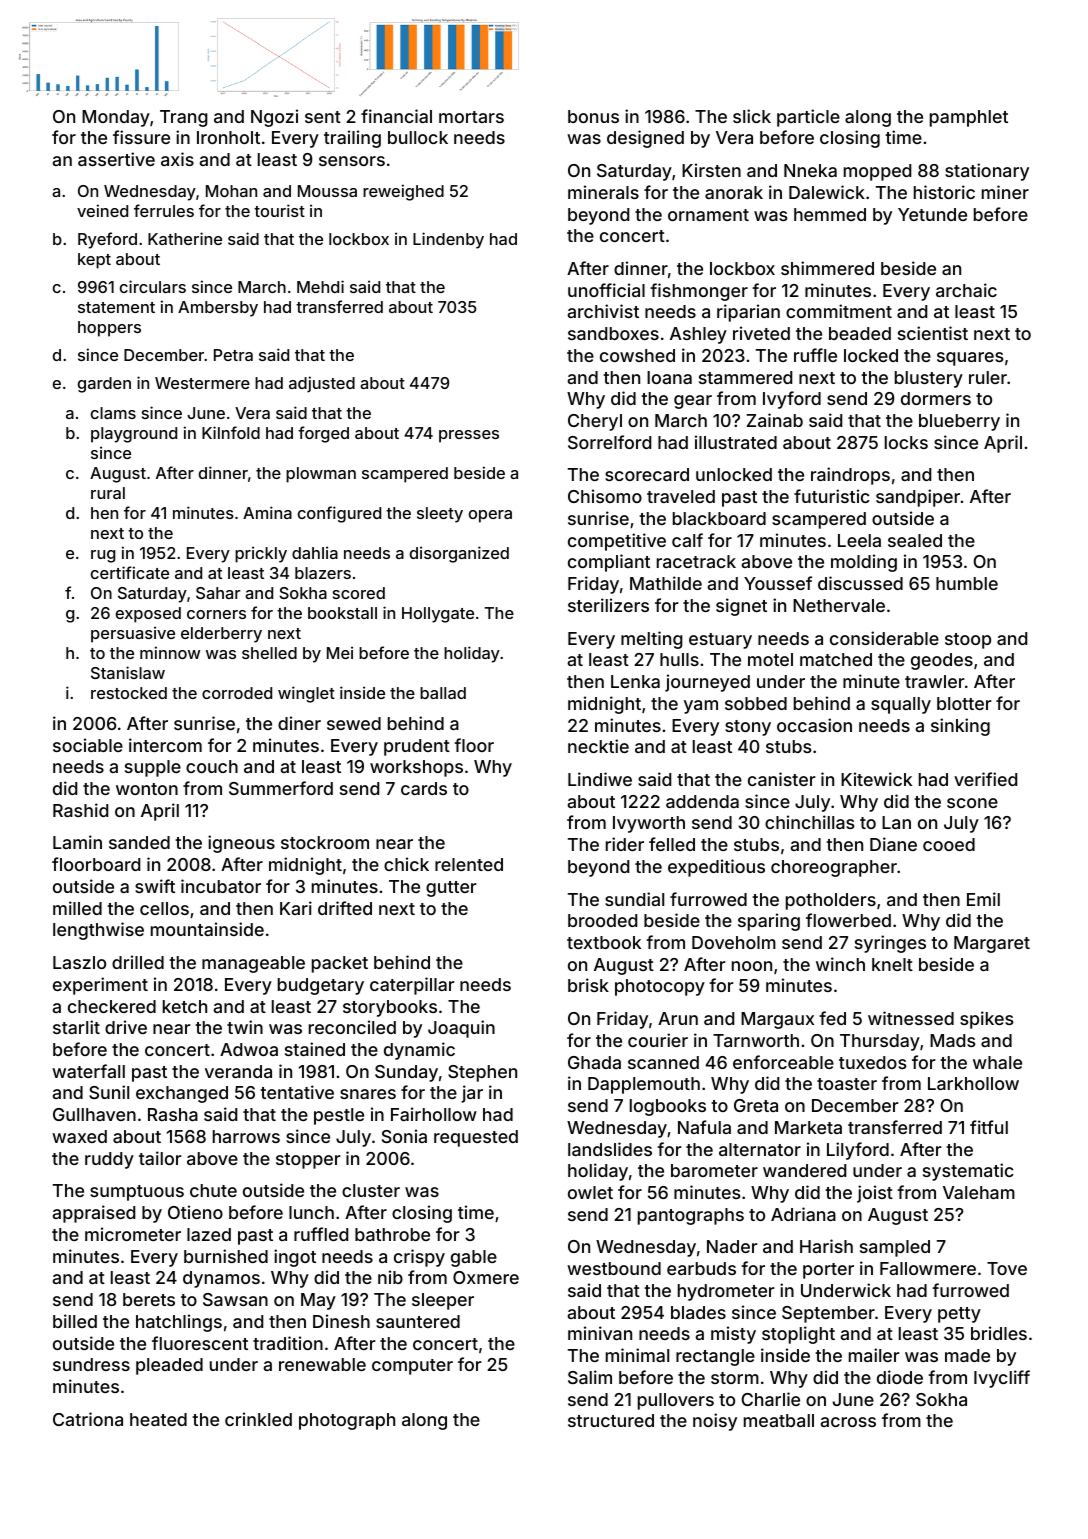 The height and width of the image is (1539, 1088). I want to click on calf, so click(687, 540).
